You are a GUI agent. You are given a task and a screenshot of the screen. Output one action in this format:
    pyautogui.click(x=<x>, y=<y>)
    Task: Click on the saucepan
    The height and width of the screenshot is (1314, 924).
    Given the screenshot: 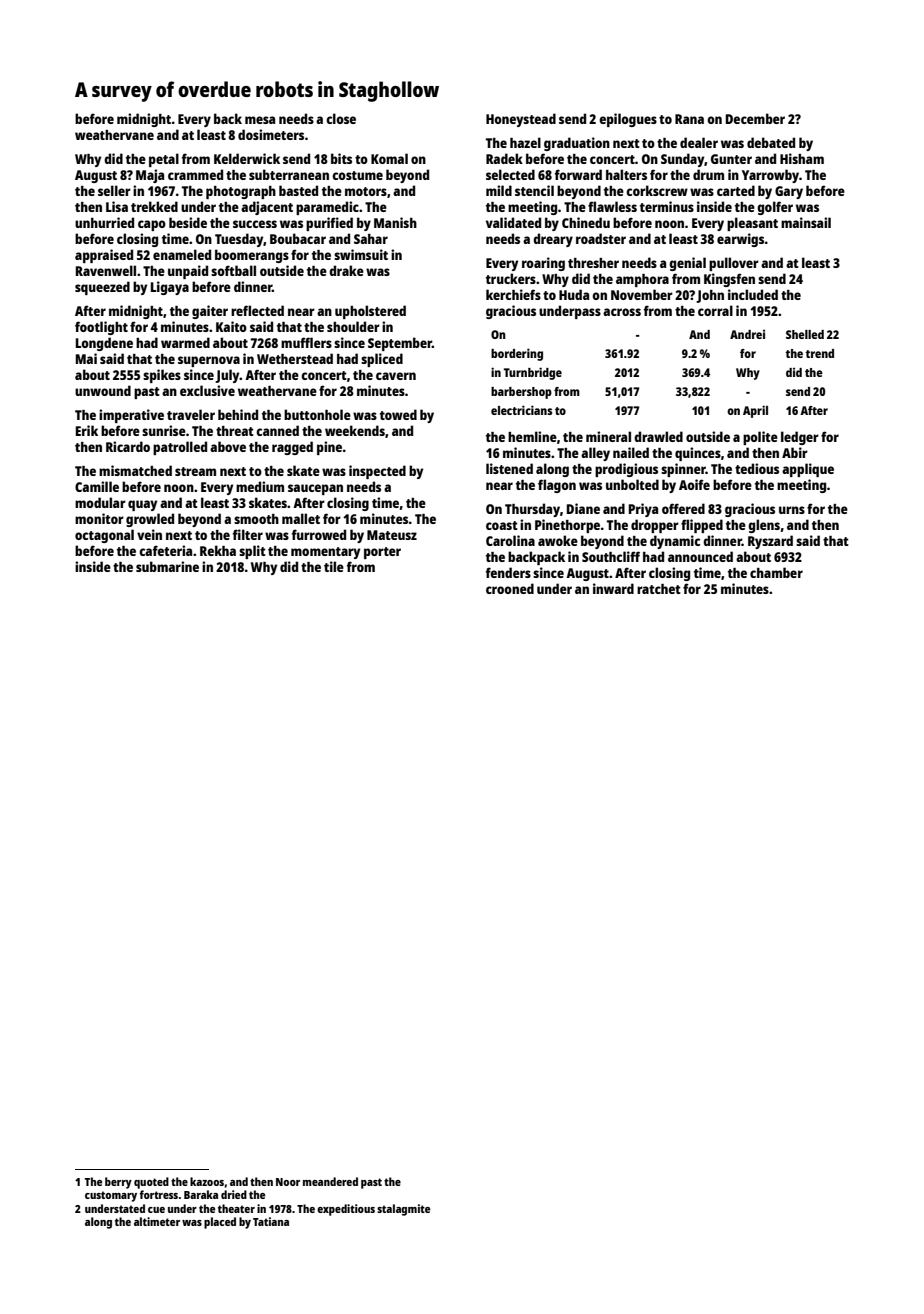 What is the action you would take?
    pyautogui.click(x=315, y=489)
